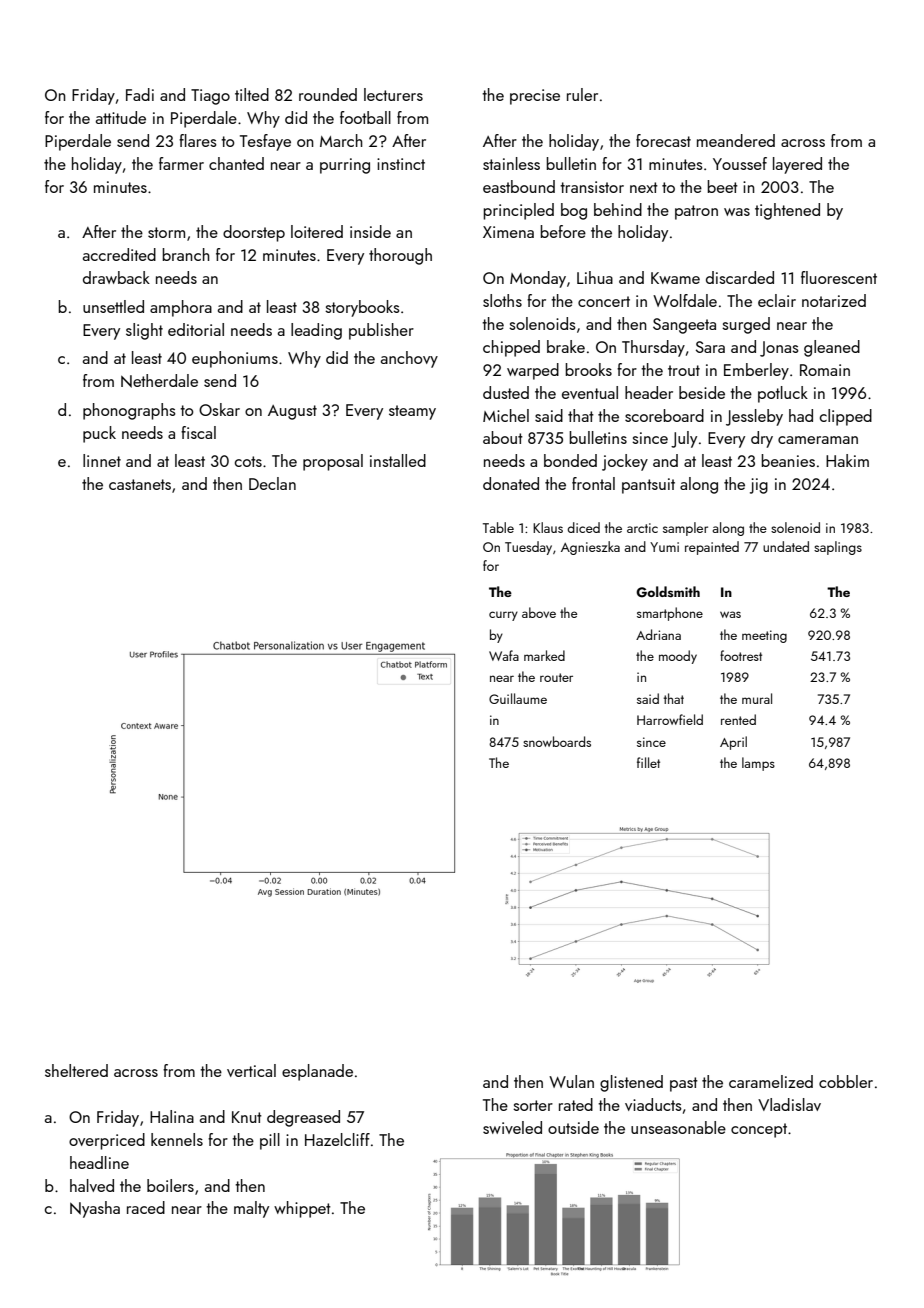 The height and width of the screenshot is (1308, 924). I want to click on Ximena, so click(508, 232).
